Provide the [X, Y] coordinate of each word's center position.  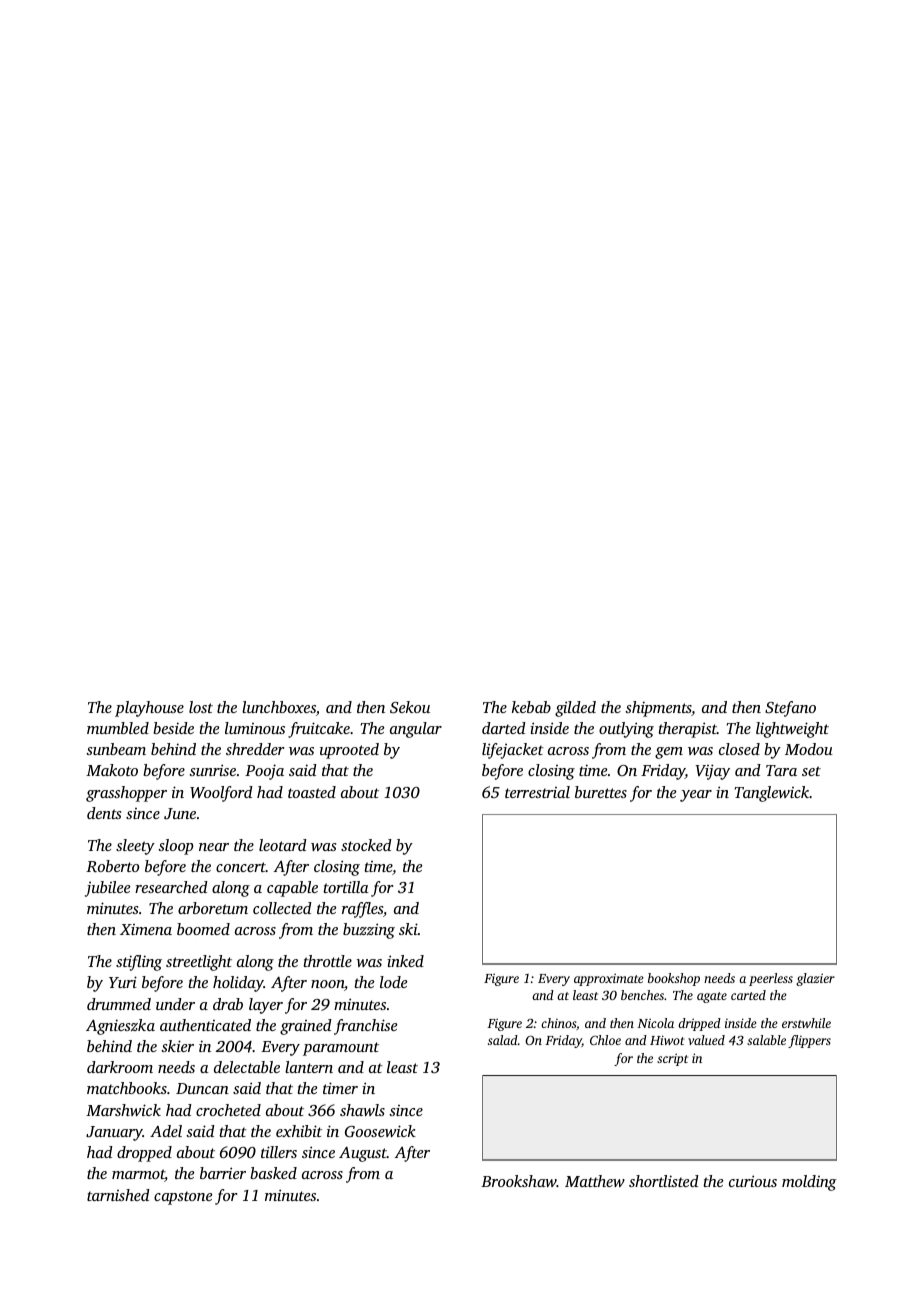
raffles [362, 910]
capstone [183, 1198]
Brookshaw [519, 1181]
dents [104, 813]
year [696, 796]
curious [753, 1181]
